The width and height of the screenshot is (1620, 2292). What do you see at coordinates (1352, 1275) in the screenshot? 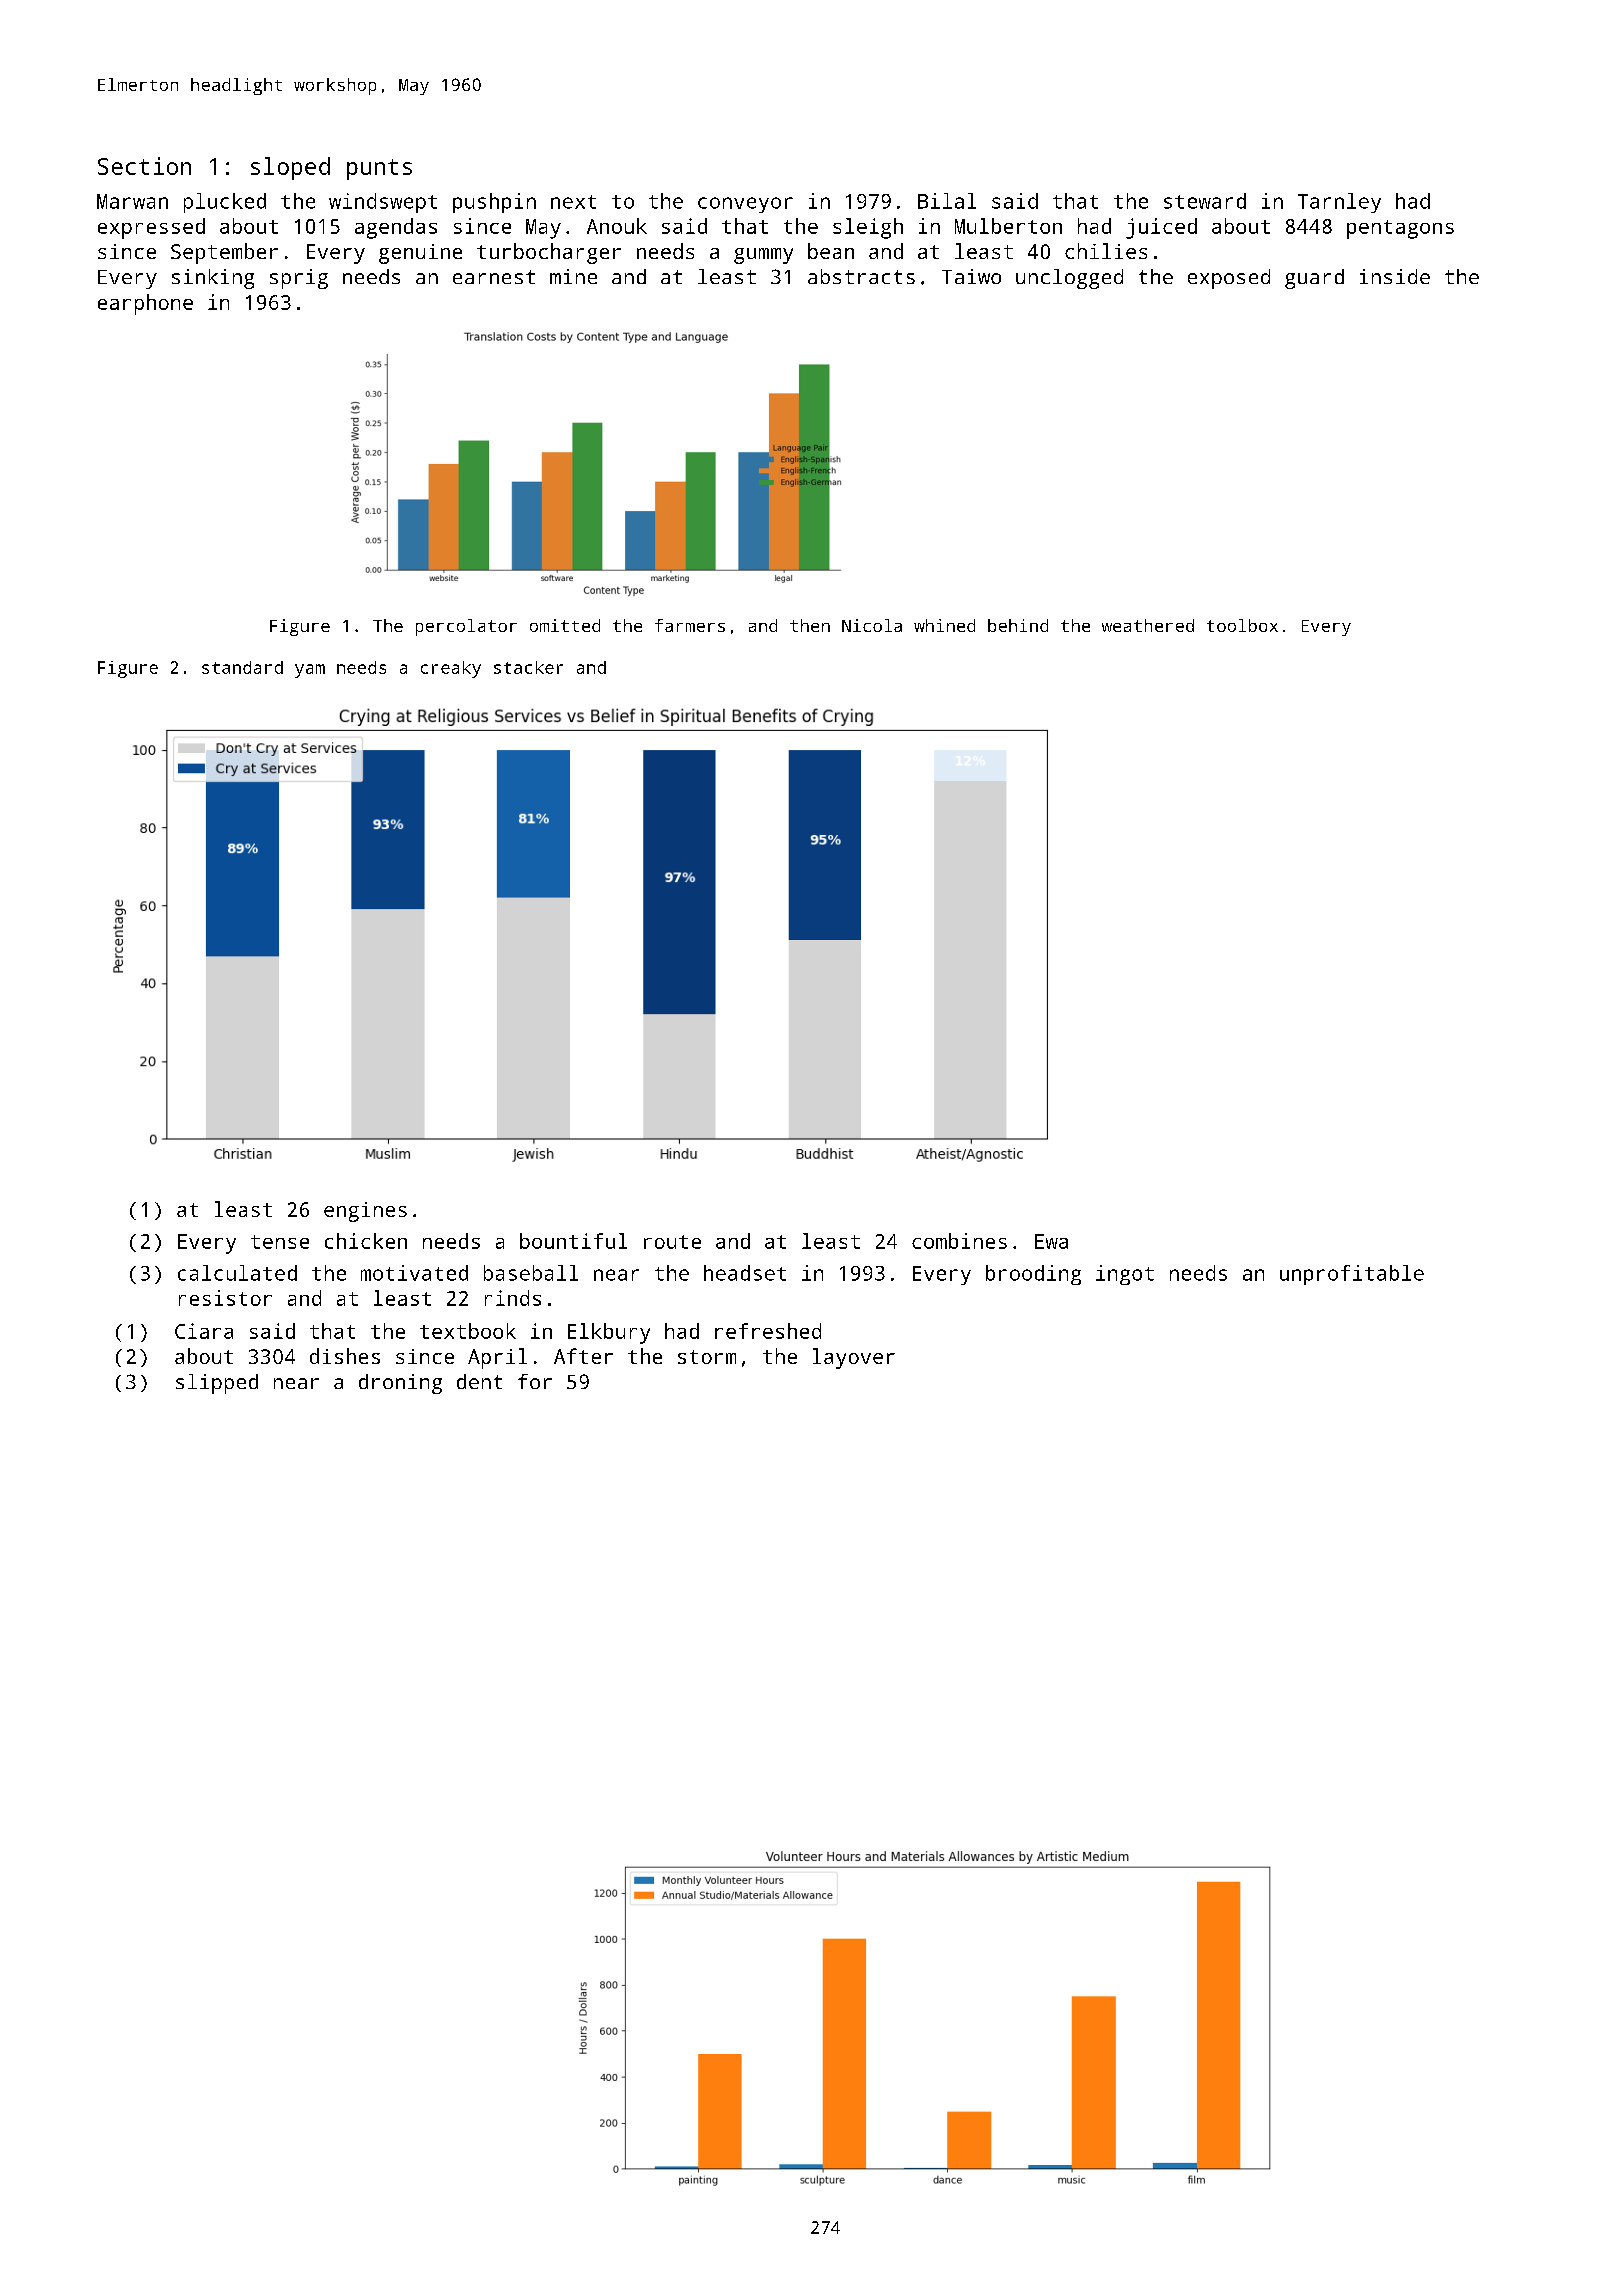
I see `unprofitable` at bounding box center [1352, 1275].
